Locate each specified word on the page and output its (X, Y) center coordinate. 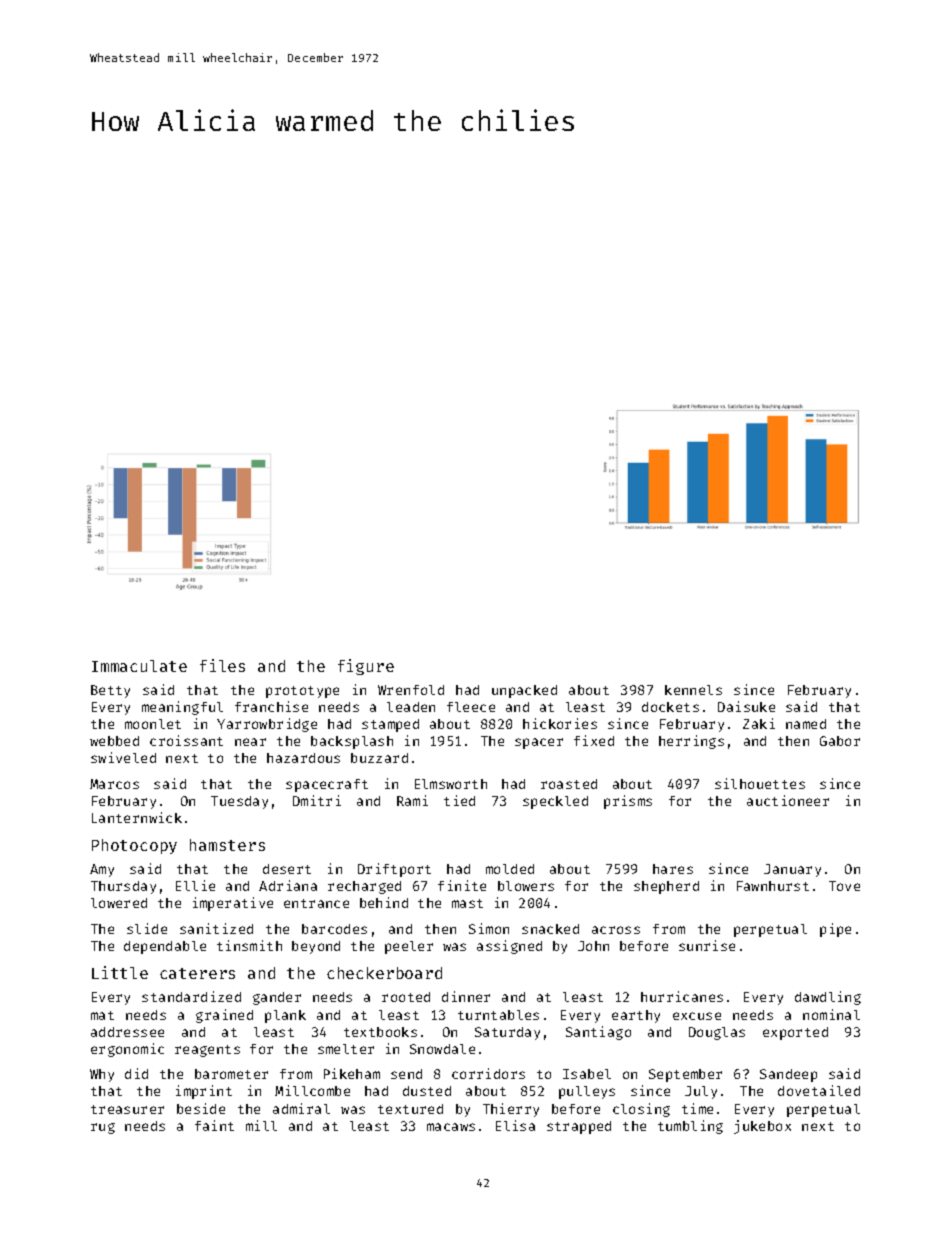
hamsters (227, 845)
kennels (693, 690)
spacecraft (327, 785)
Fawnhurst (773, 886)
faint (214, 1125)
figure (366, 667)
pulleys (587, 1092)
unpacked (524, 691)
